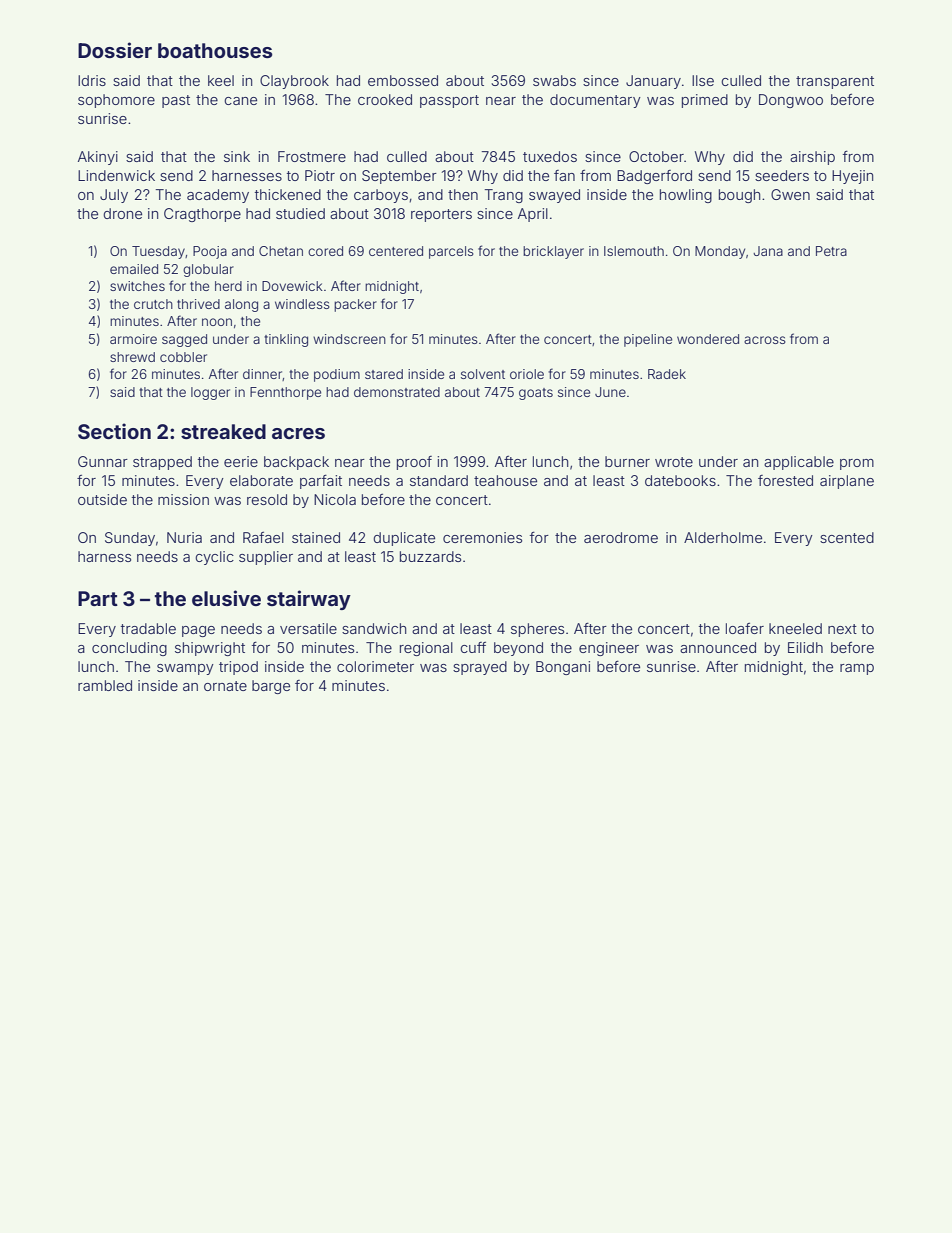 The image size is (952, 1233). I want to click on mission, so click(183, 499).
